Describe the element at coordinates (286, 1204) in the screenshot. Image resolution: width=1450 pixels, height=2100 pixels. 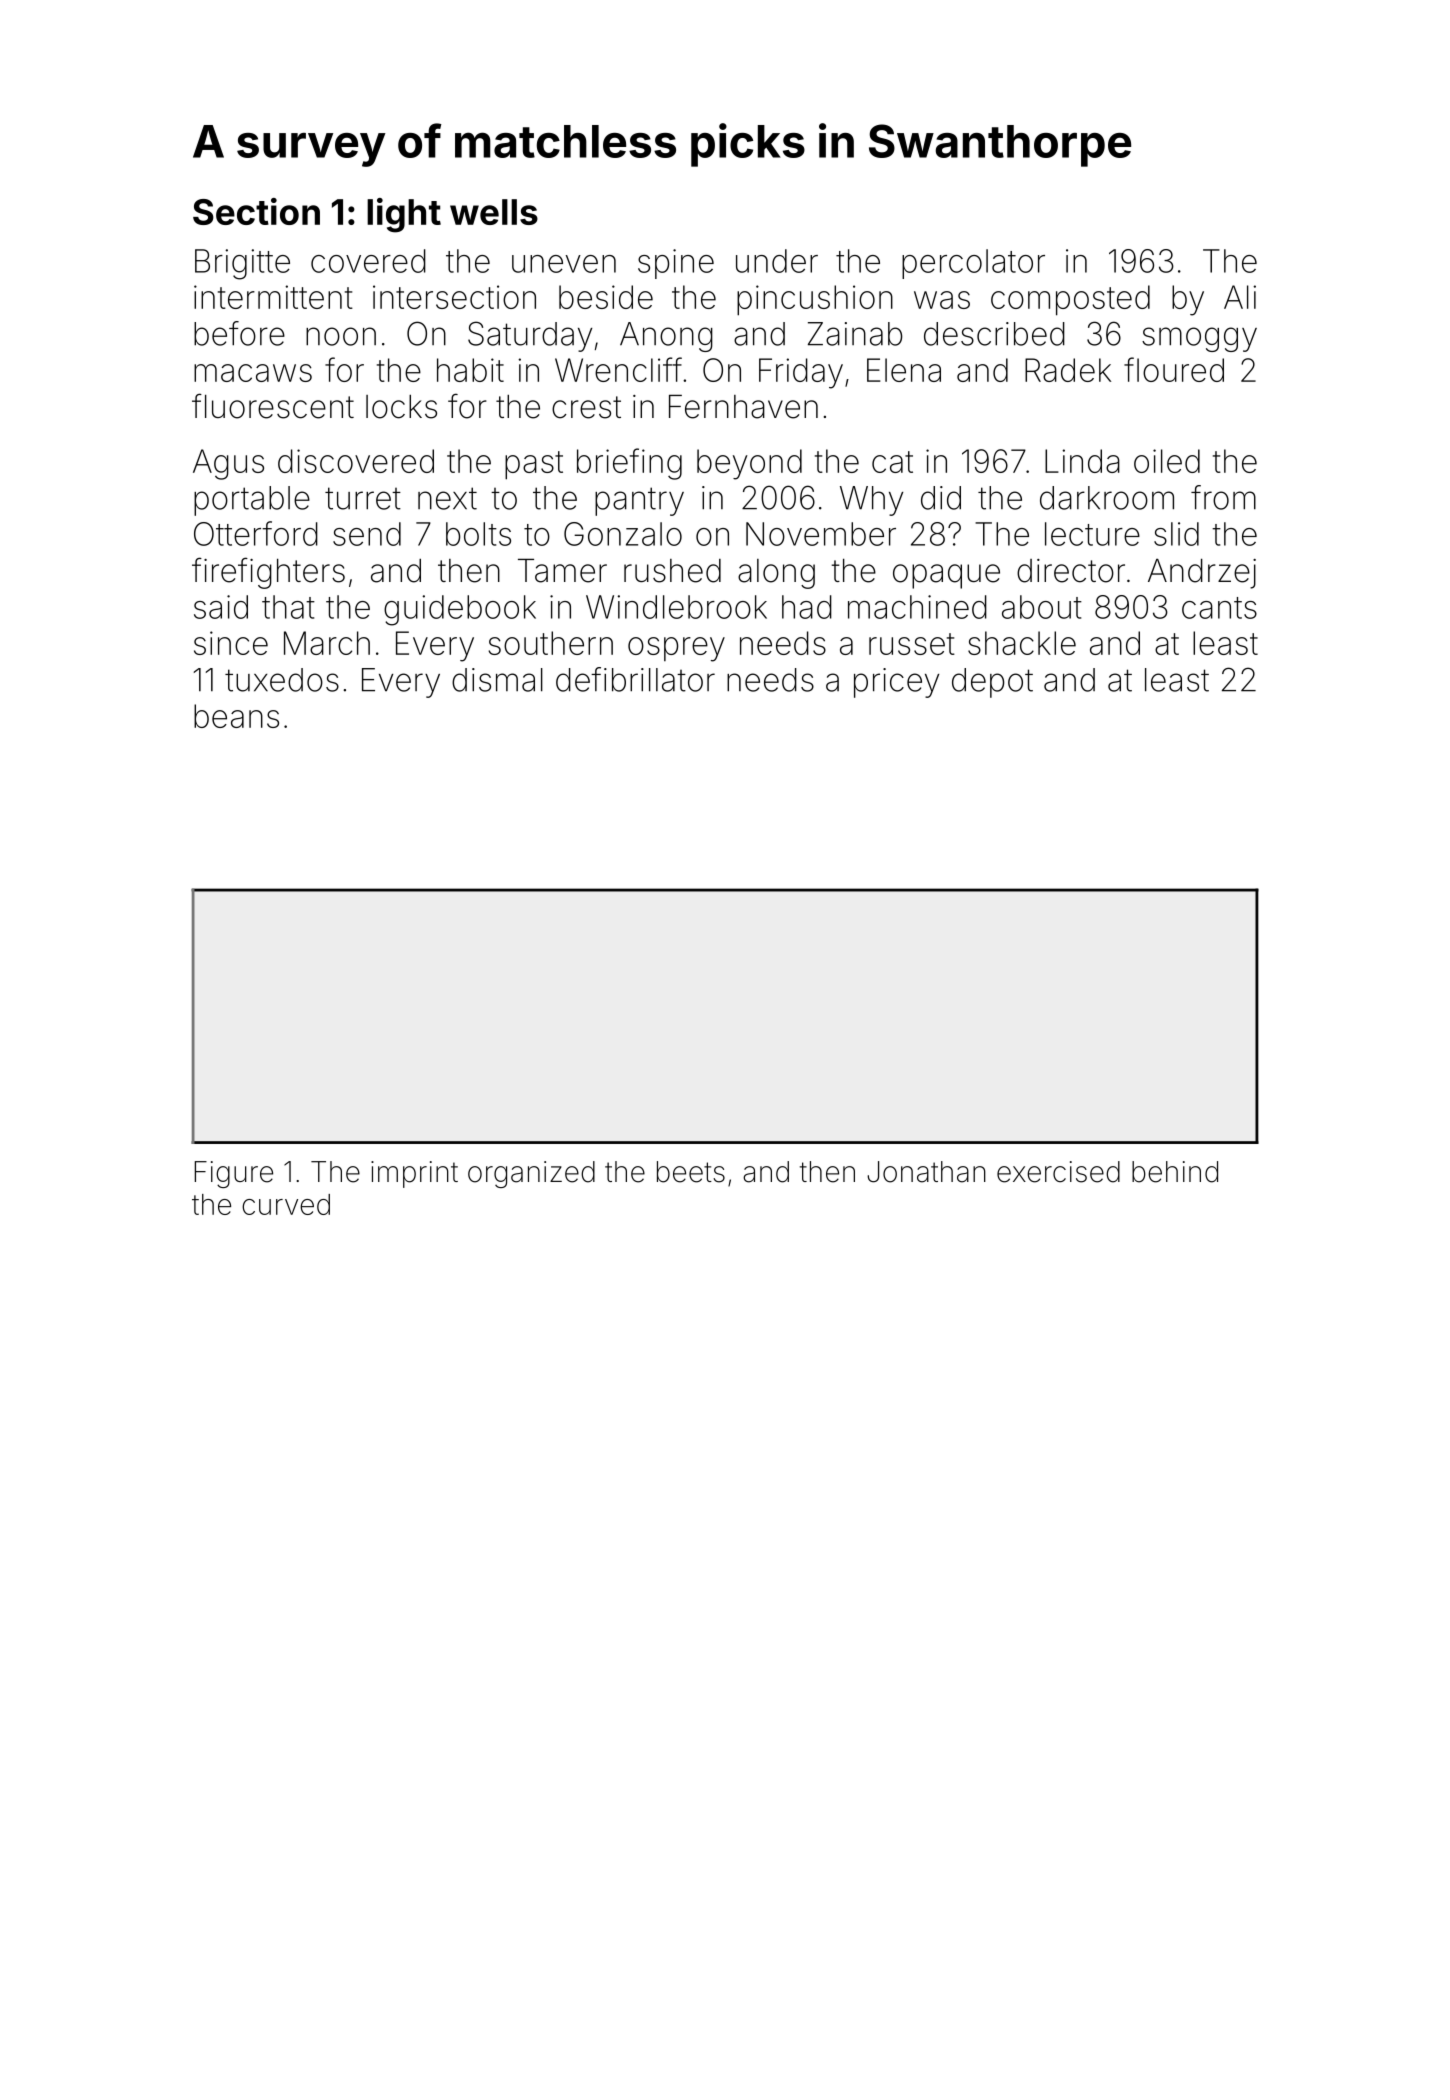
I see `curved` at that location.
